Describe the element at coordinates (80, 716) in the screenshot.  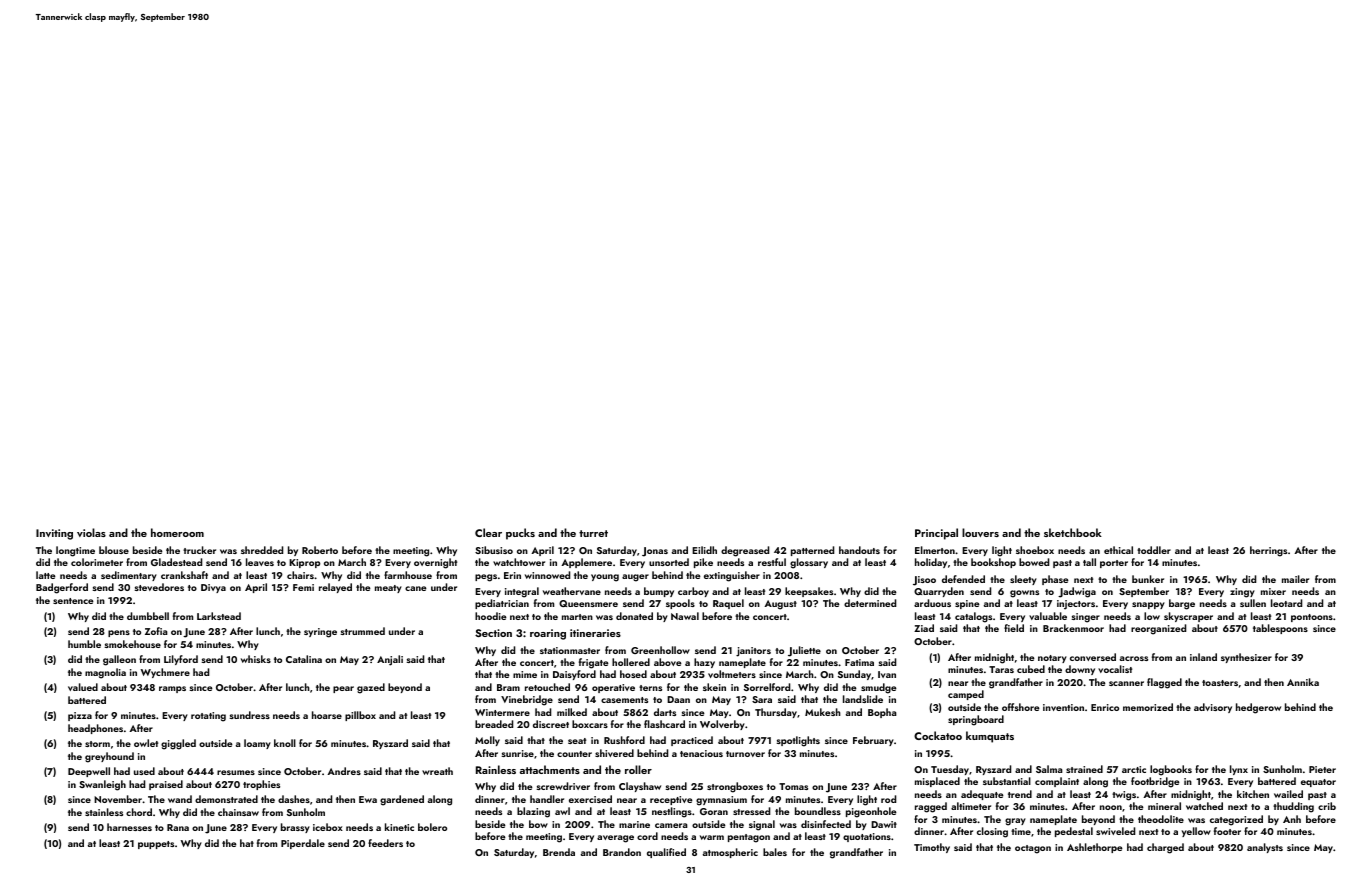
I see `pizza` at that location.
